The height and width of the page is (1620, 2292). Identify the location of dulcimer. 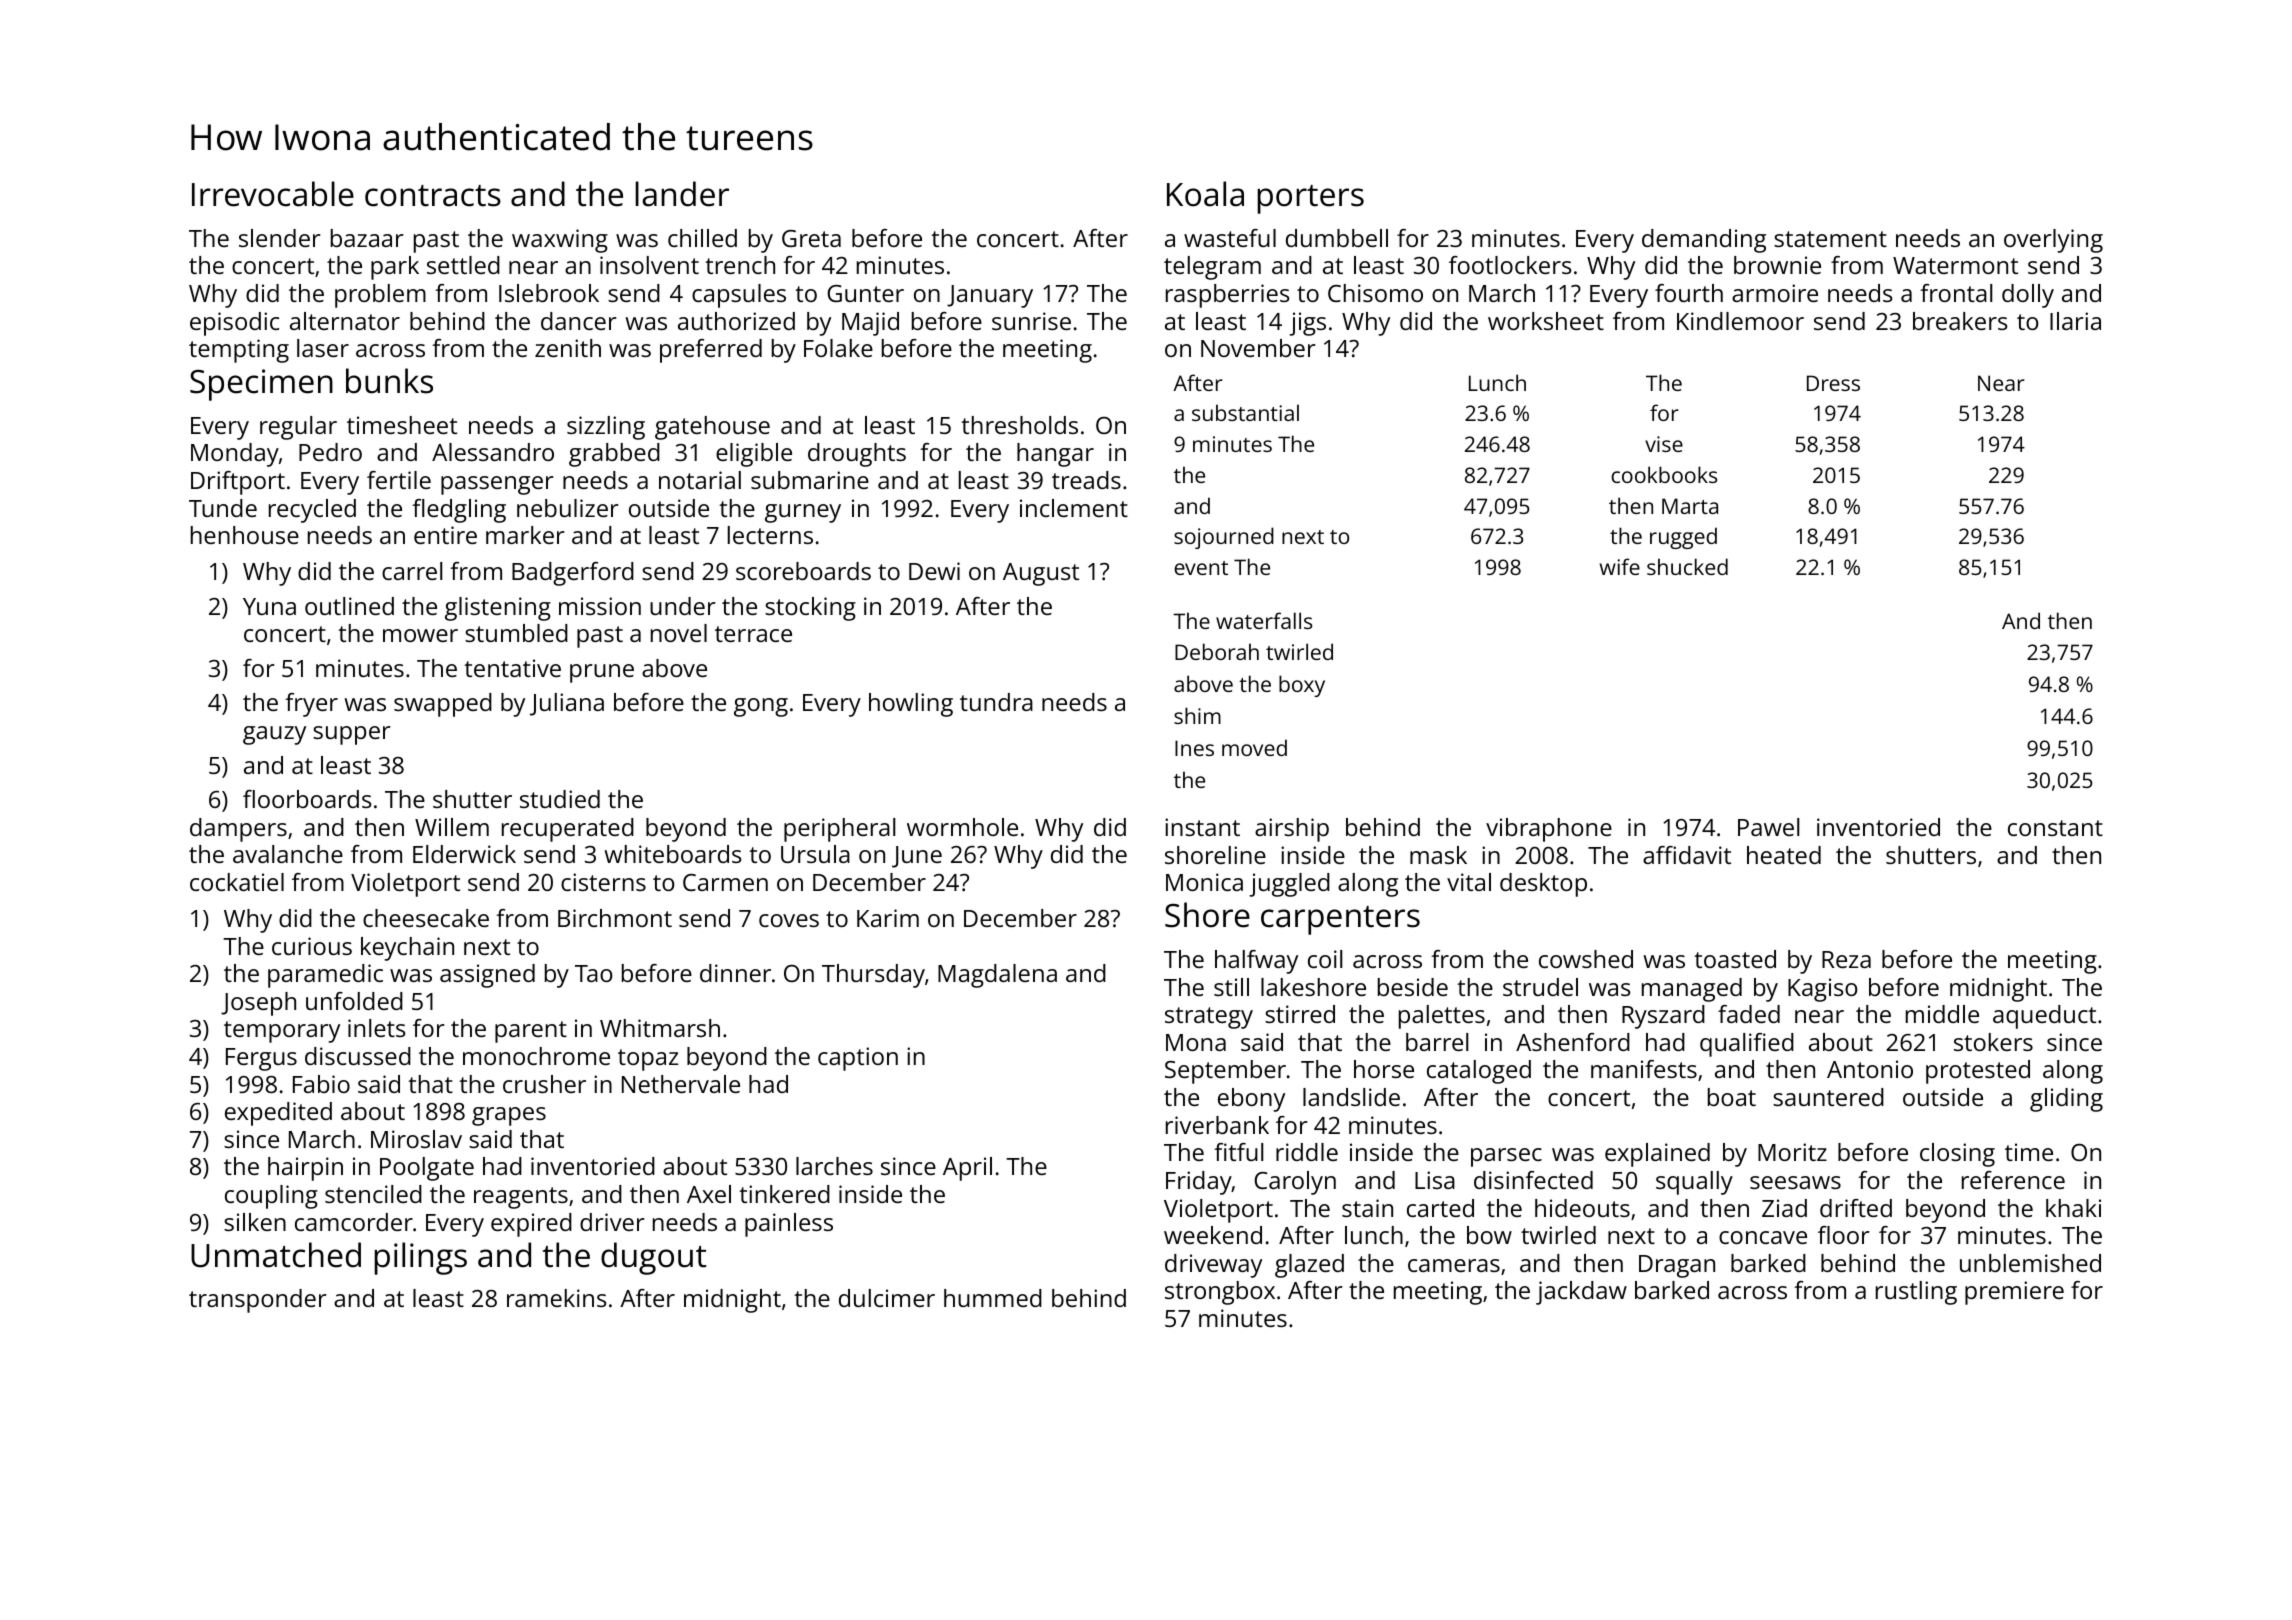
(887, 1298).
